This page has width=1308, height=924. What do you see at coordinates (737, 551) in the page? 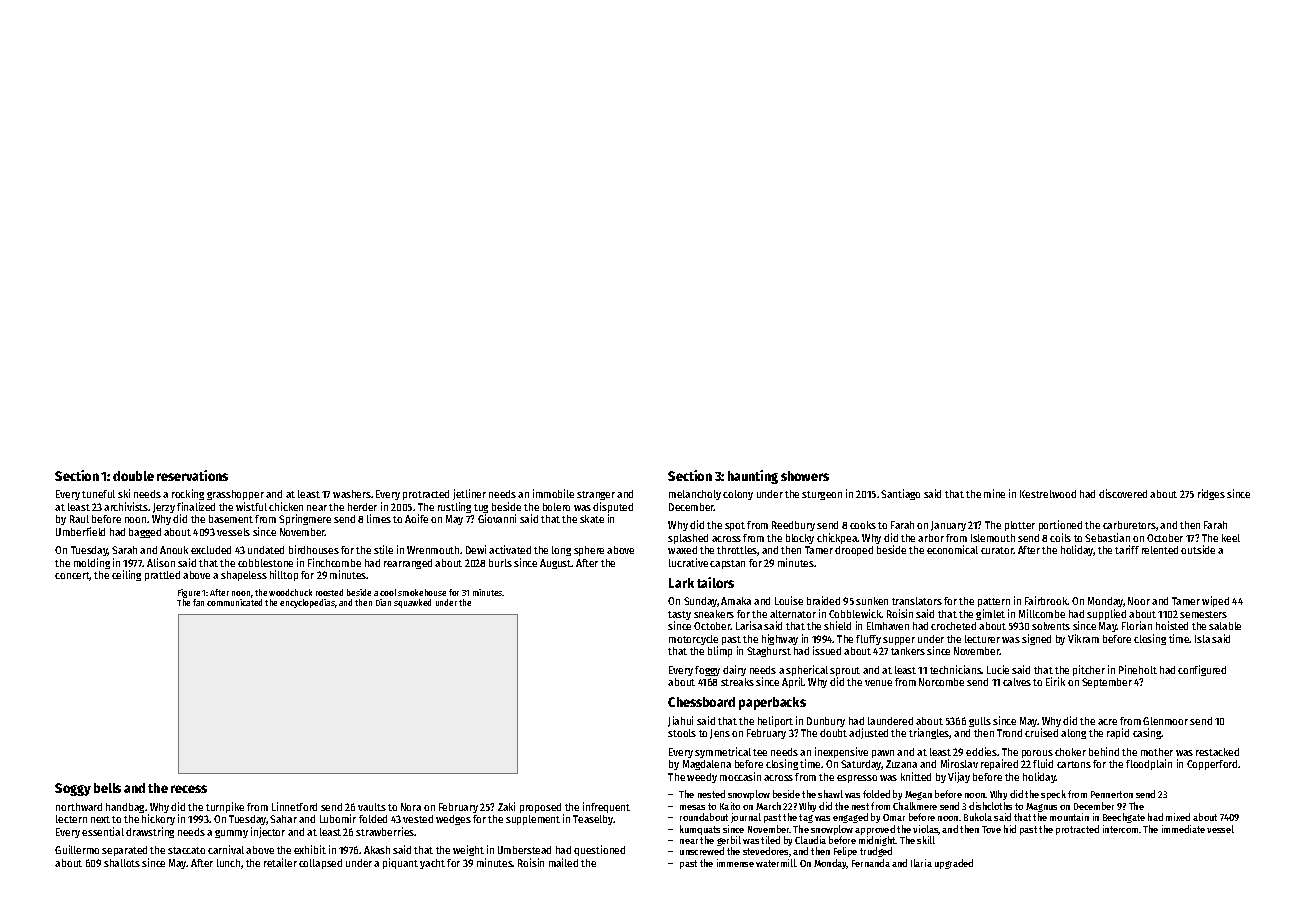
I see `throttles` at bounding box center [737, 551].
